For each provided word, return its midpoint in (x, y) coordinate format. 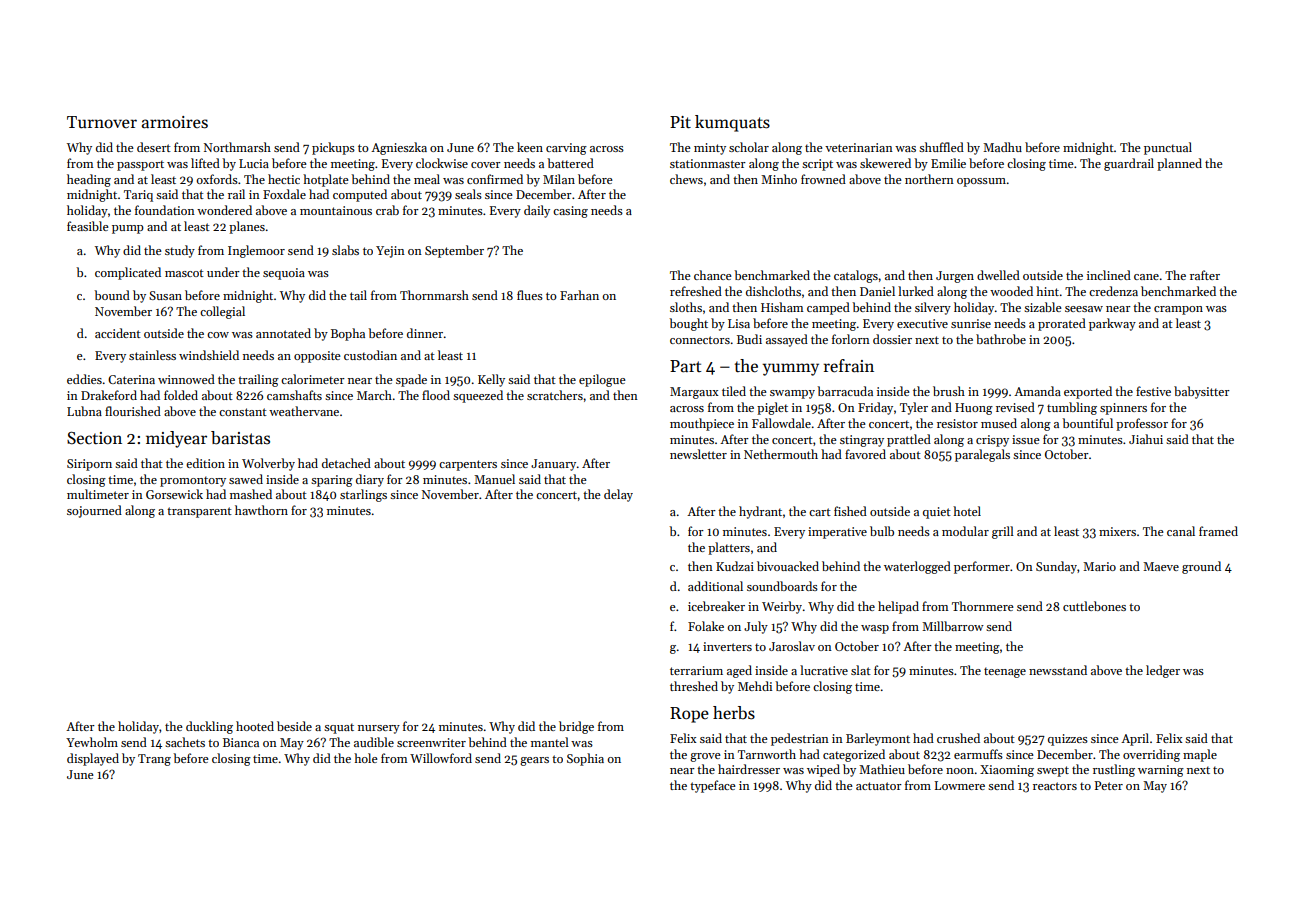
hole (366, 758)
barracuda (845, 391)
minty (710, 149)
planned (1179, 164)
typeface (713, 786)
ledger (1163, 671)
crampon (1178, 310)
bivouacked (788, 566)
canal (1181, 531)
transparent (199, 512)
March (374, 395)
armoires (175, 122)
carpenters (468, 465)
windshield (209, 355)
